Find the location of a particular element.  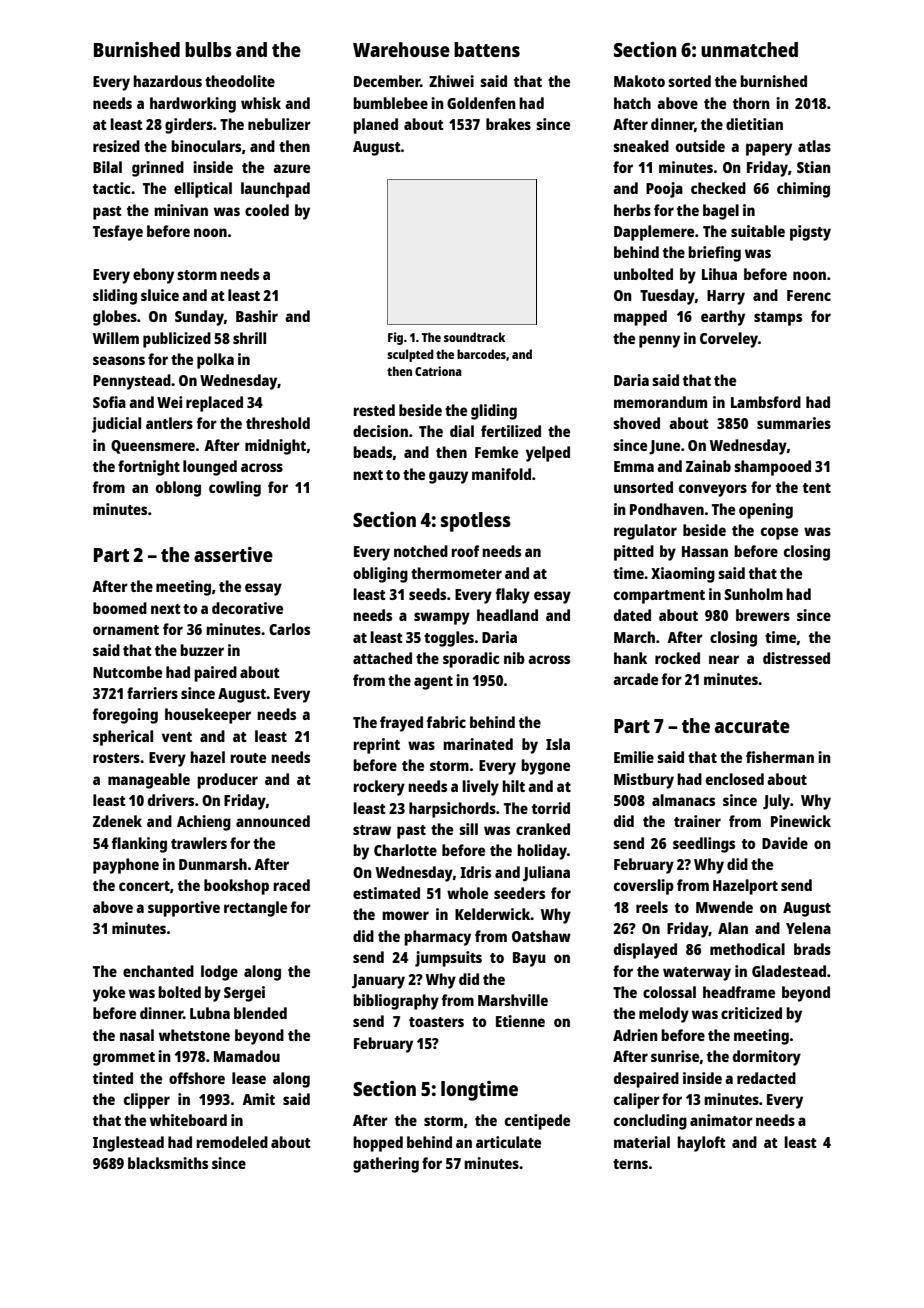

Warehouse is located at coordinates (401, 49).
